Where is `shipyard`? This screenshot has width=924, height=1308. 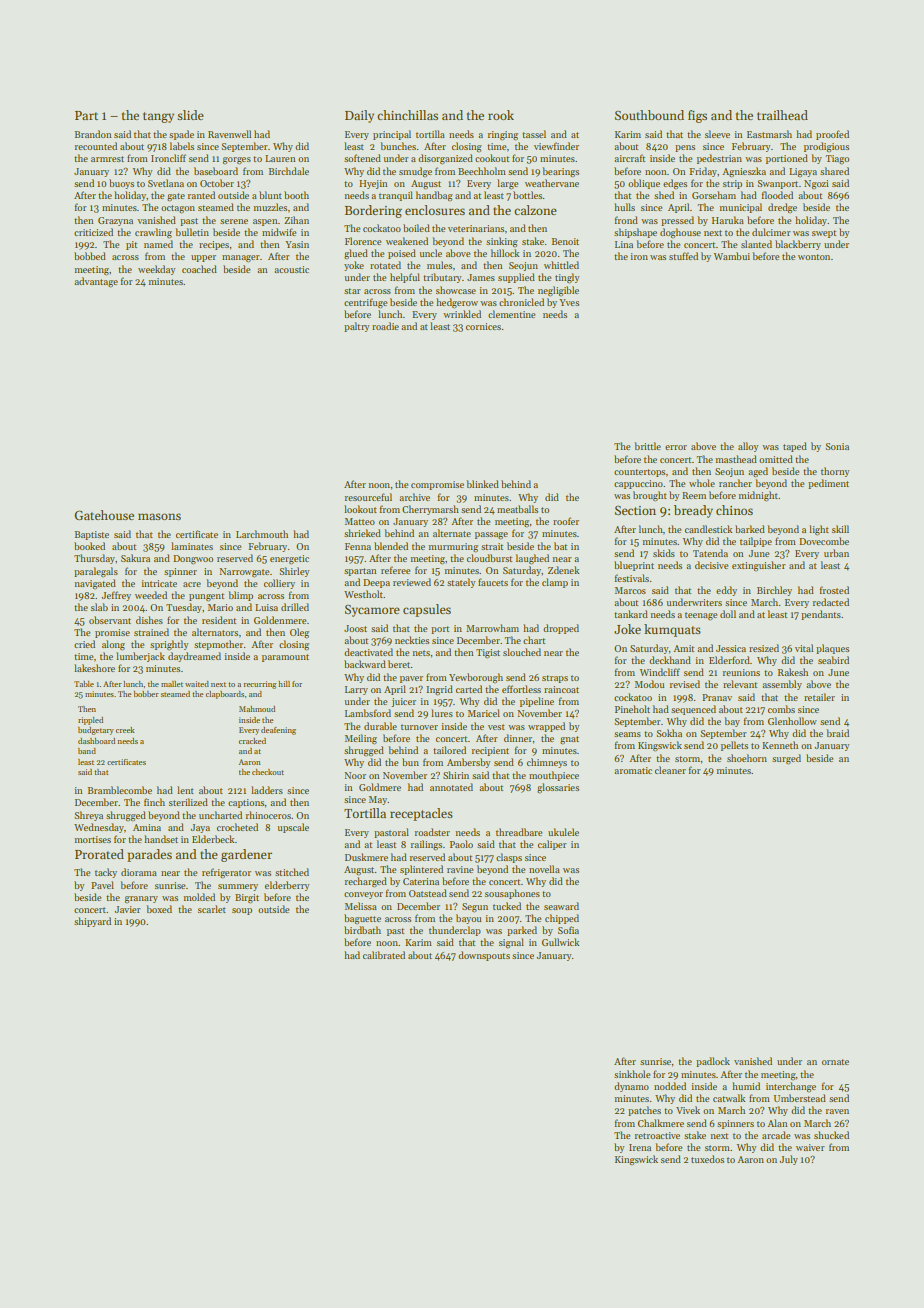 shipyard is located at coordinates (92, 922).
